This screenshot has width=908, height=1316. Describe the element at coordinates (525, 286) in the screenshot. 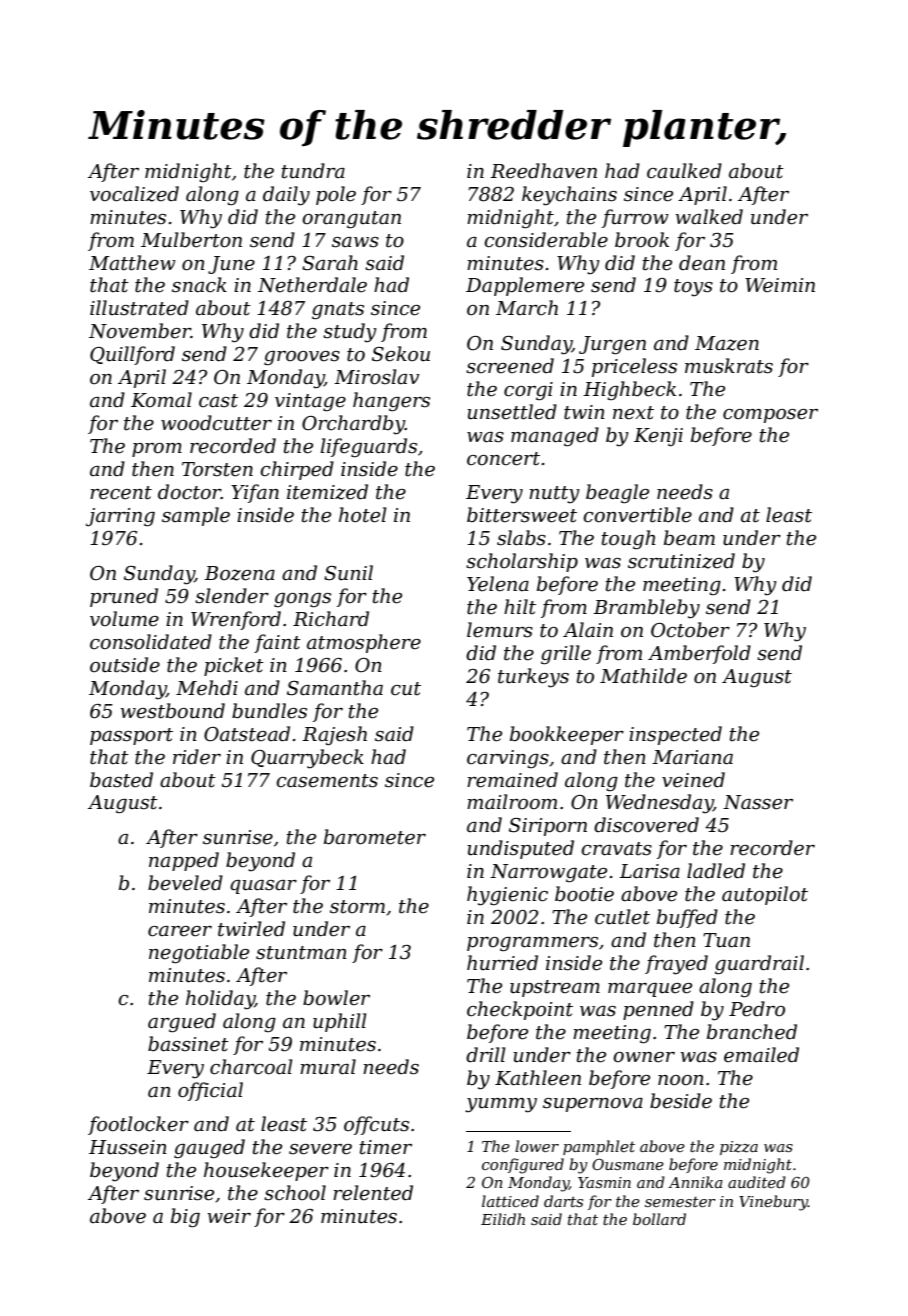

I see `Dapplemere` at that location.
